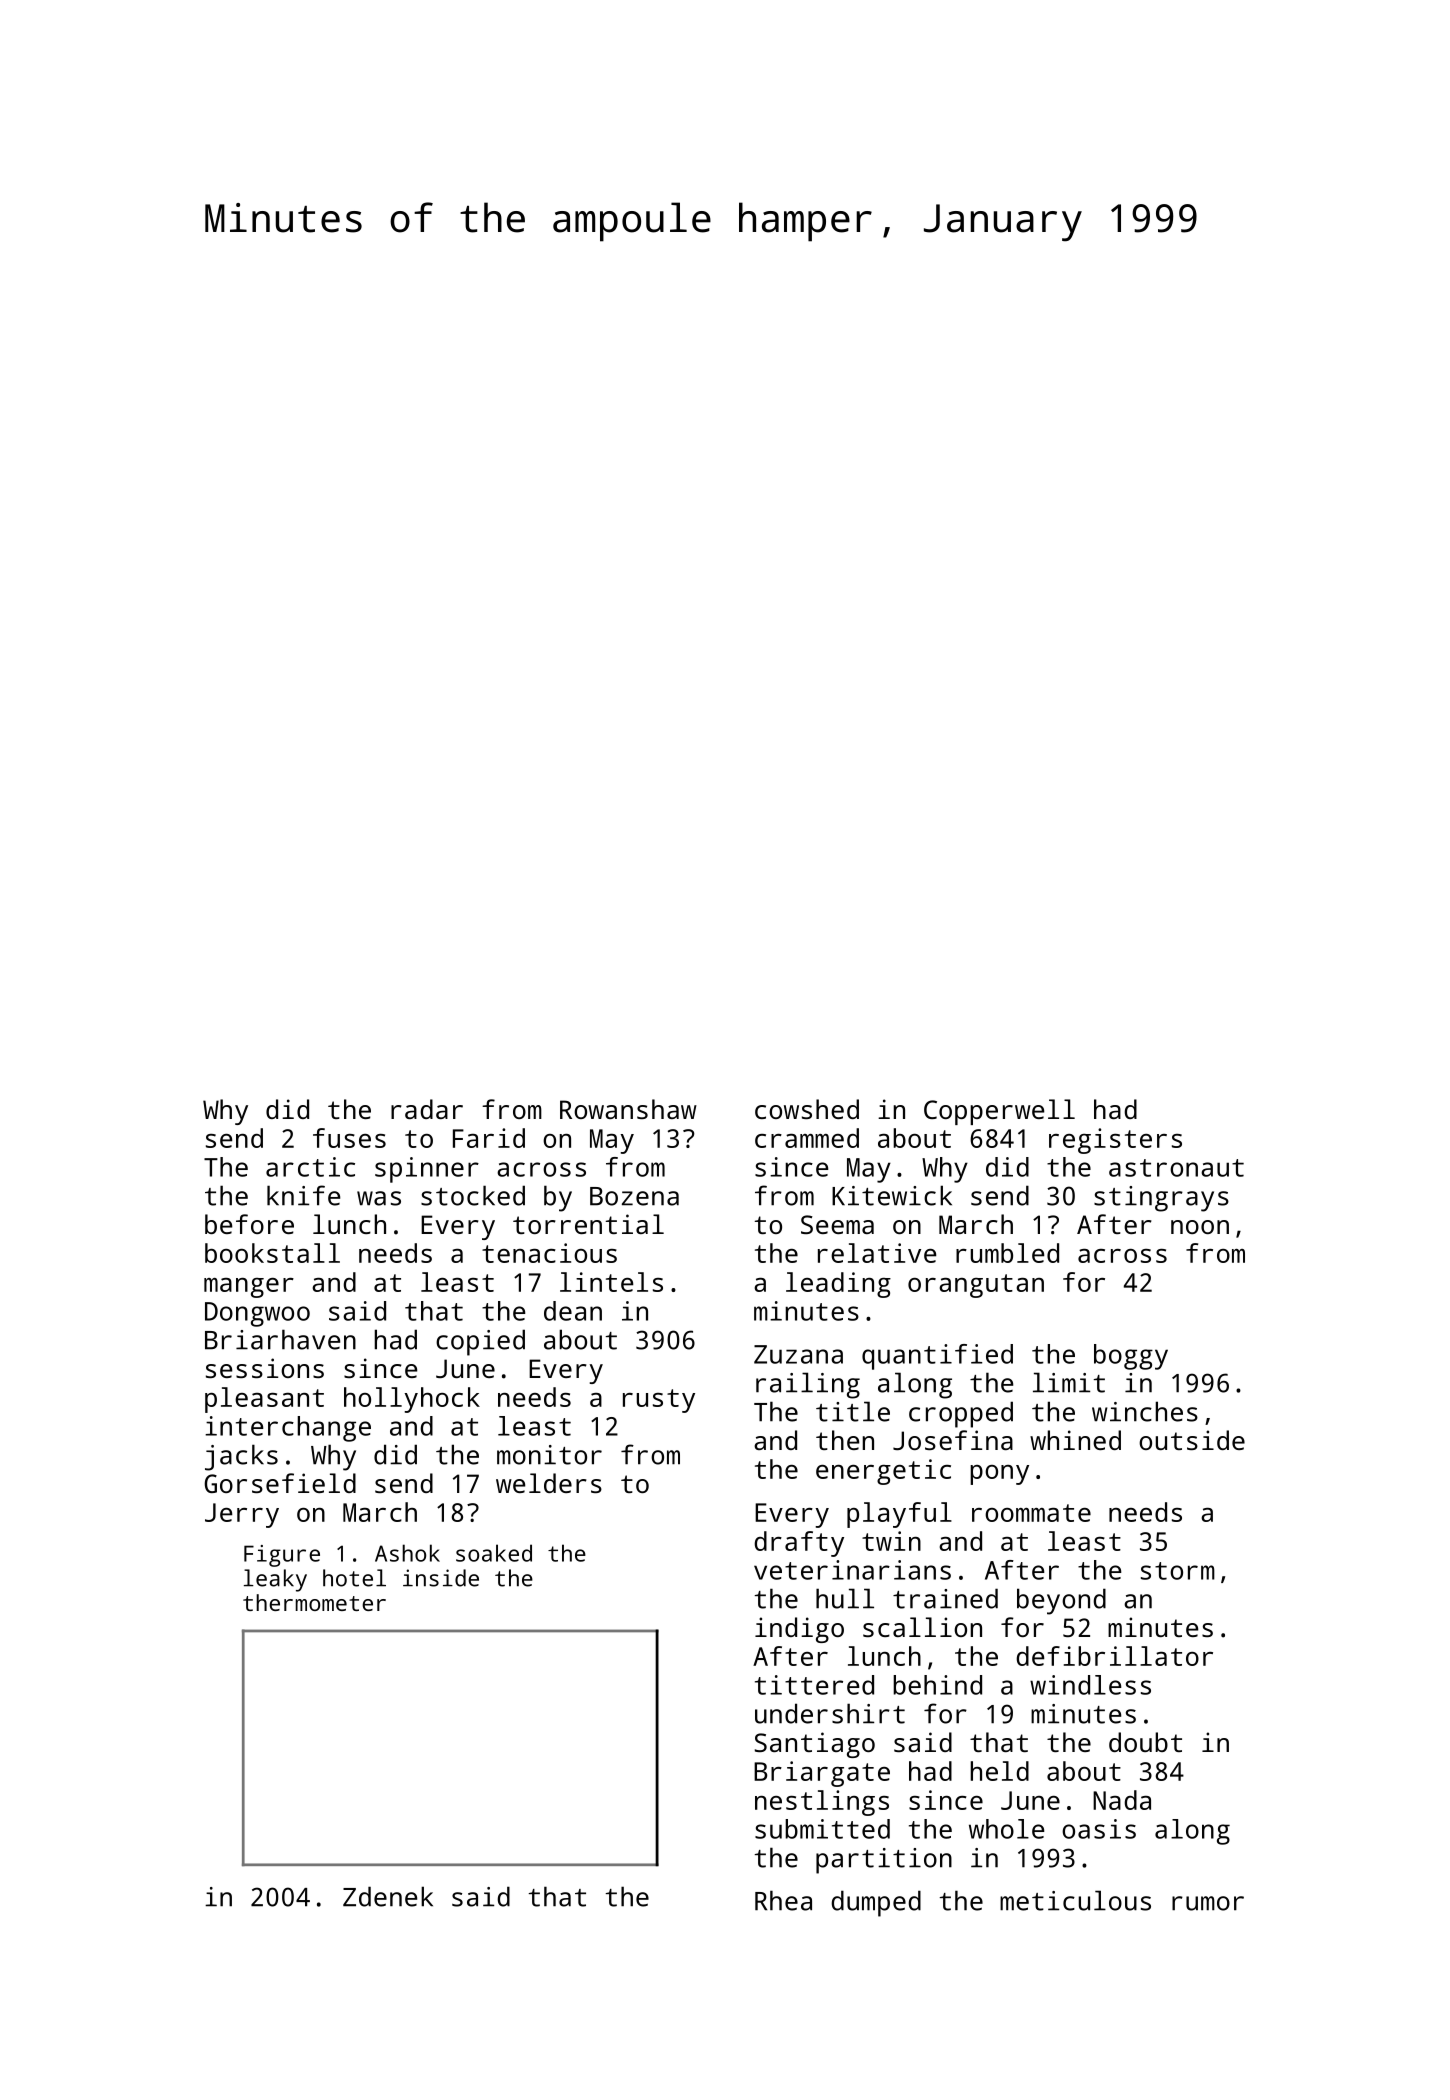 This screenshot has width=1450, height=2100. What do you see at coordinates (388, 1896) in the screenshot?
I see `Zdenek` at bounding box center [388, 1896].
